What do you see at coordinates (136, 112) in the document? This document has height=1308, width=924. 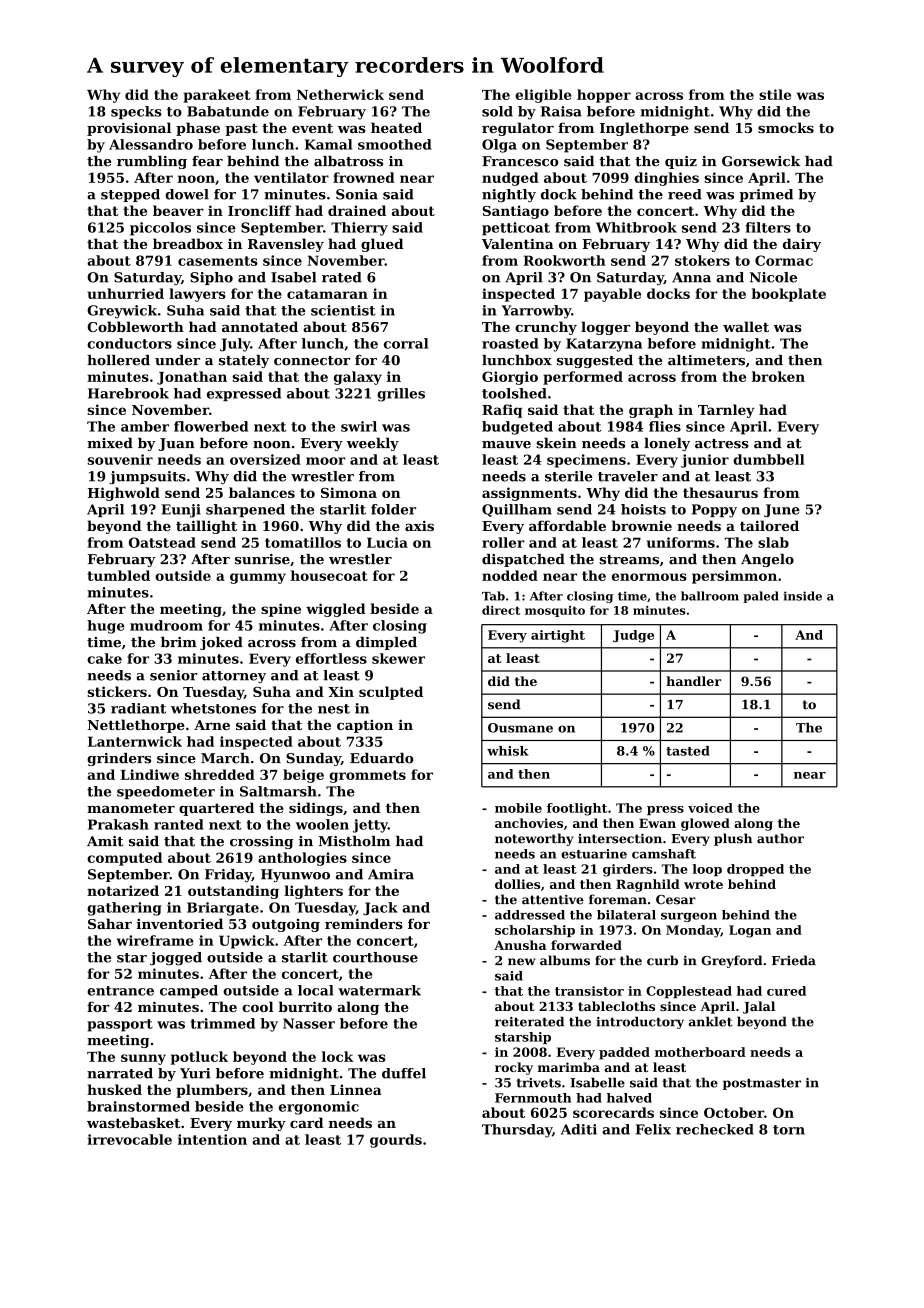 I see `specks` at bounding box center [136, 112].
